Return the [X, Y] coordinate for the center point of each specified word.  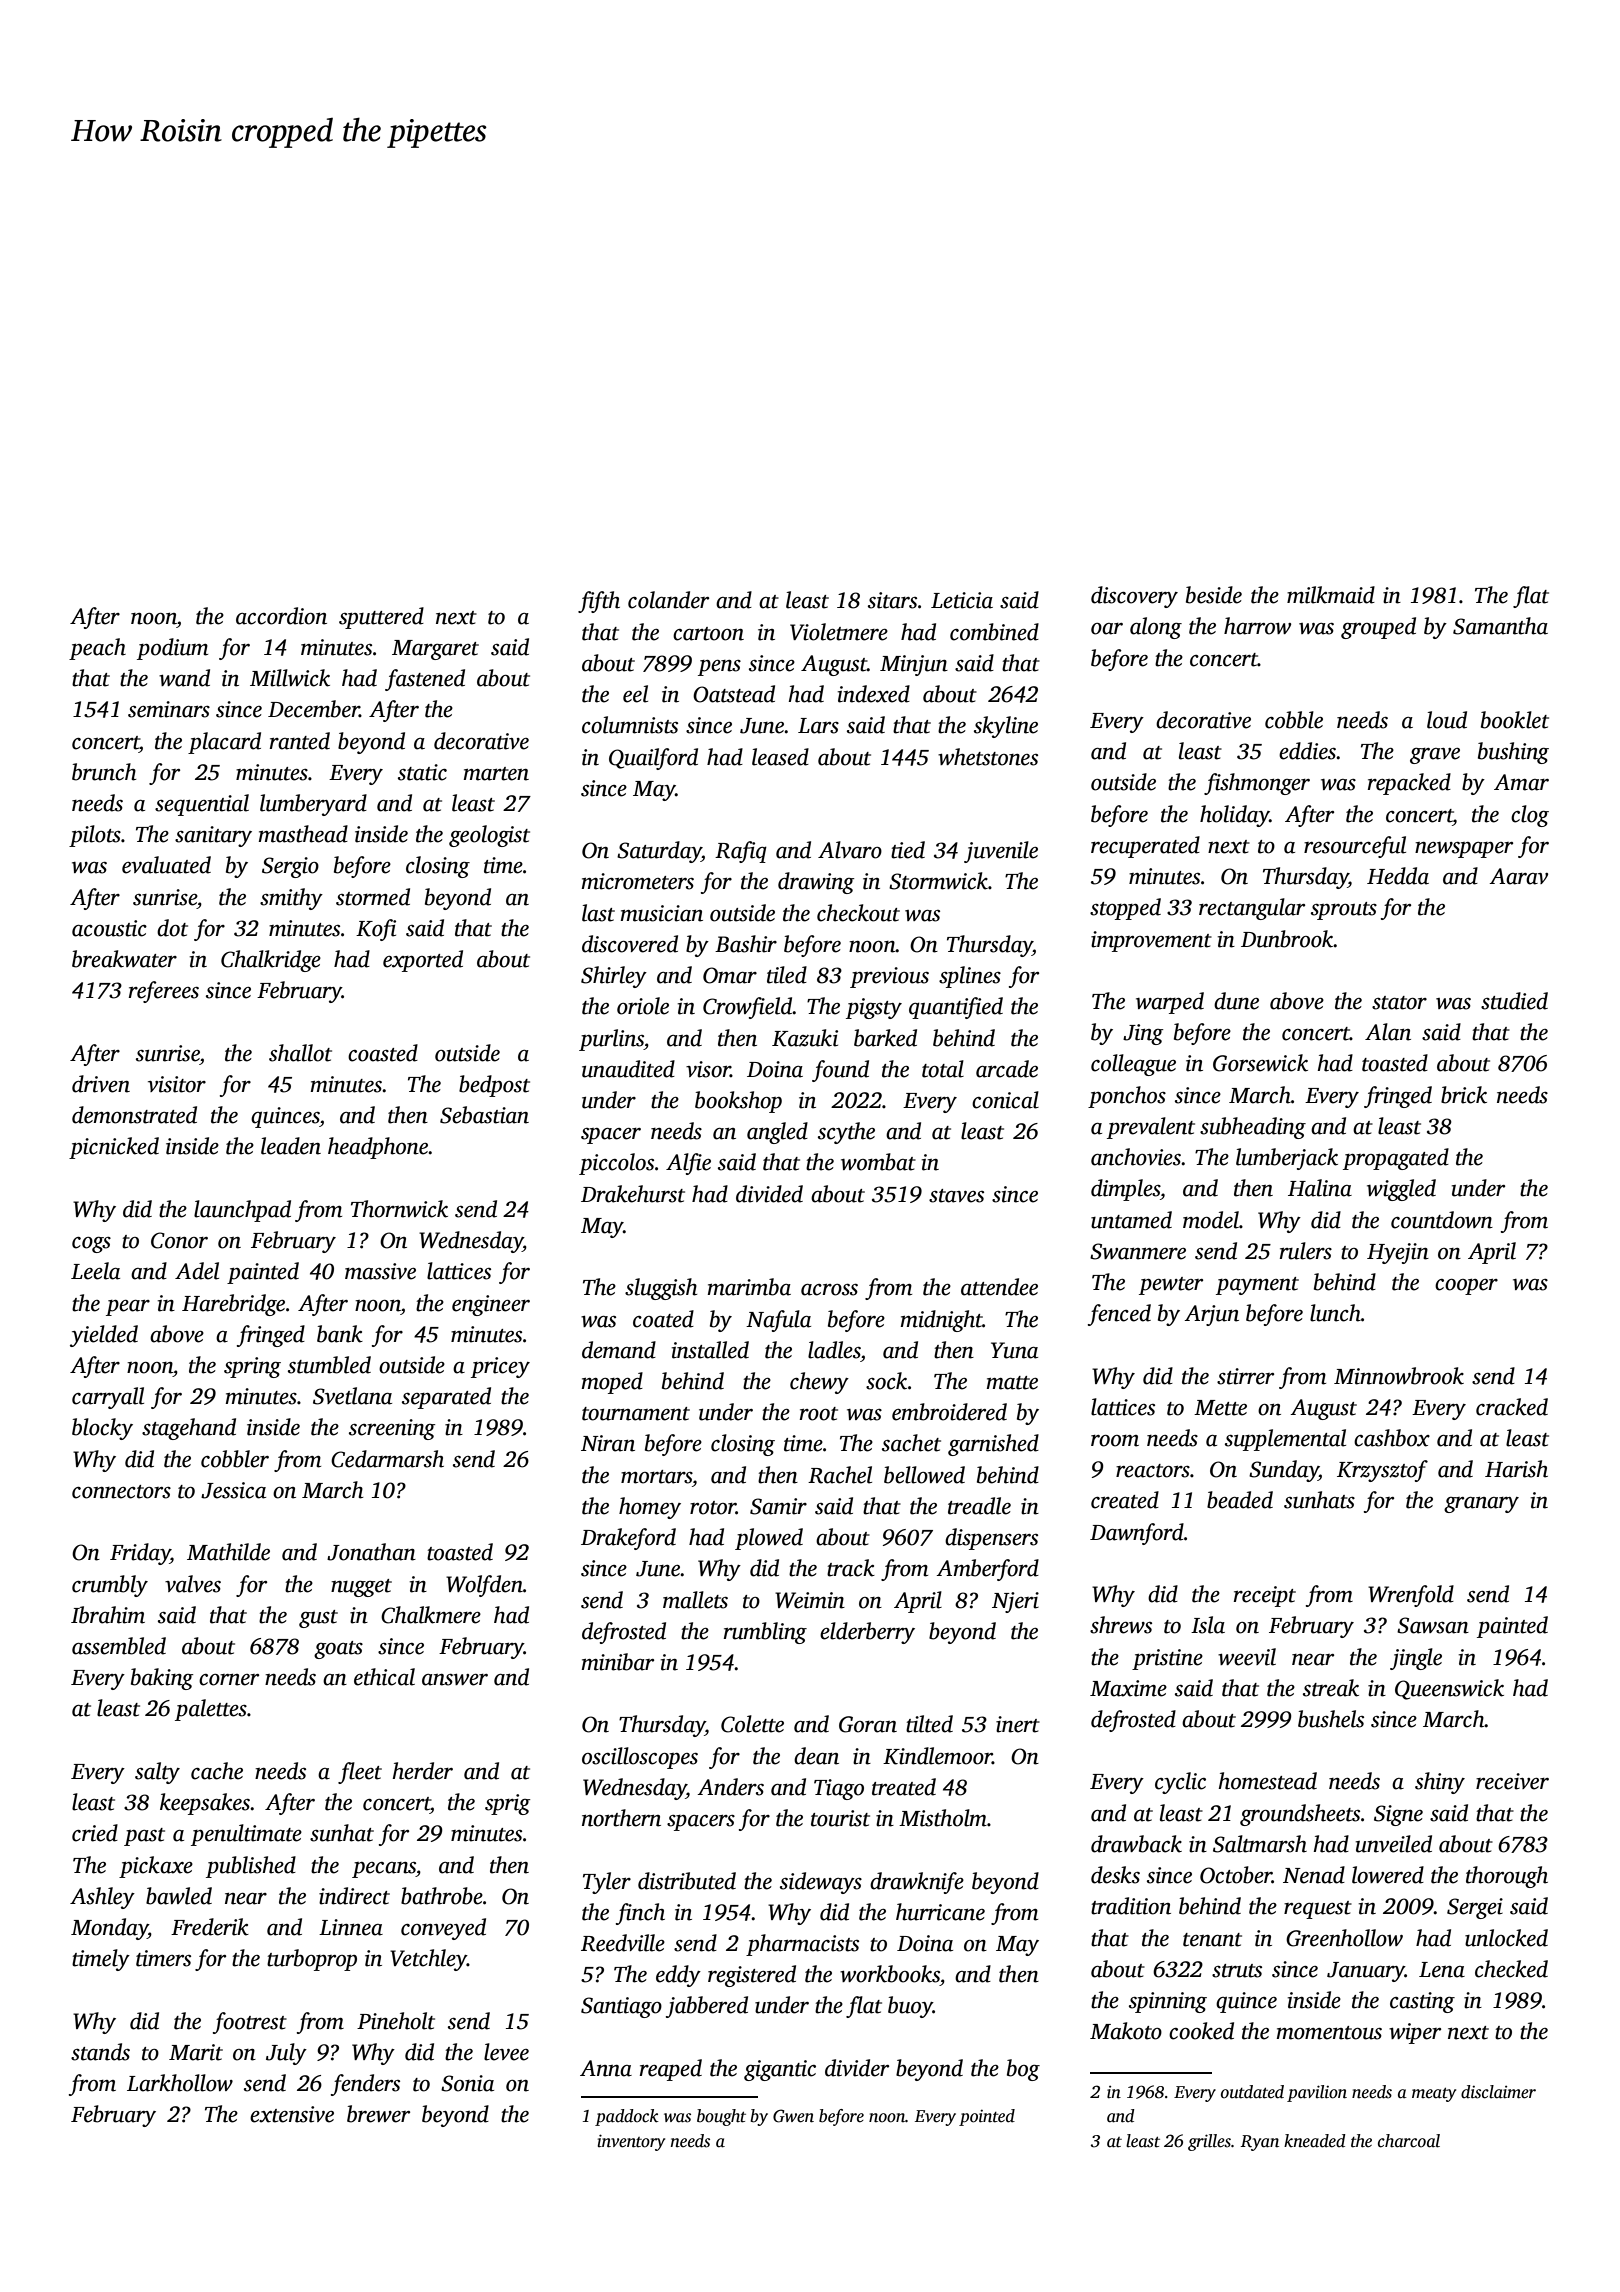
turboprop [312, 1960]
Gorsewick [1260, 1063]
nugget [361, 1588]
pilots [95, 836]
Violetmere [839, 632]
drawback [1136, 1844]
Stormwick [938, 881]
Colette [752, 1724]
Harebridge [233, 1305]
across [829, 1290]
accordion [281, 616]
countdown [1442, 1220]
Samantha [1500, 626]
